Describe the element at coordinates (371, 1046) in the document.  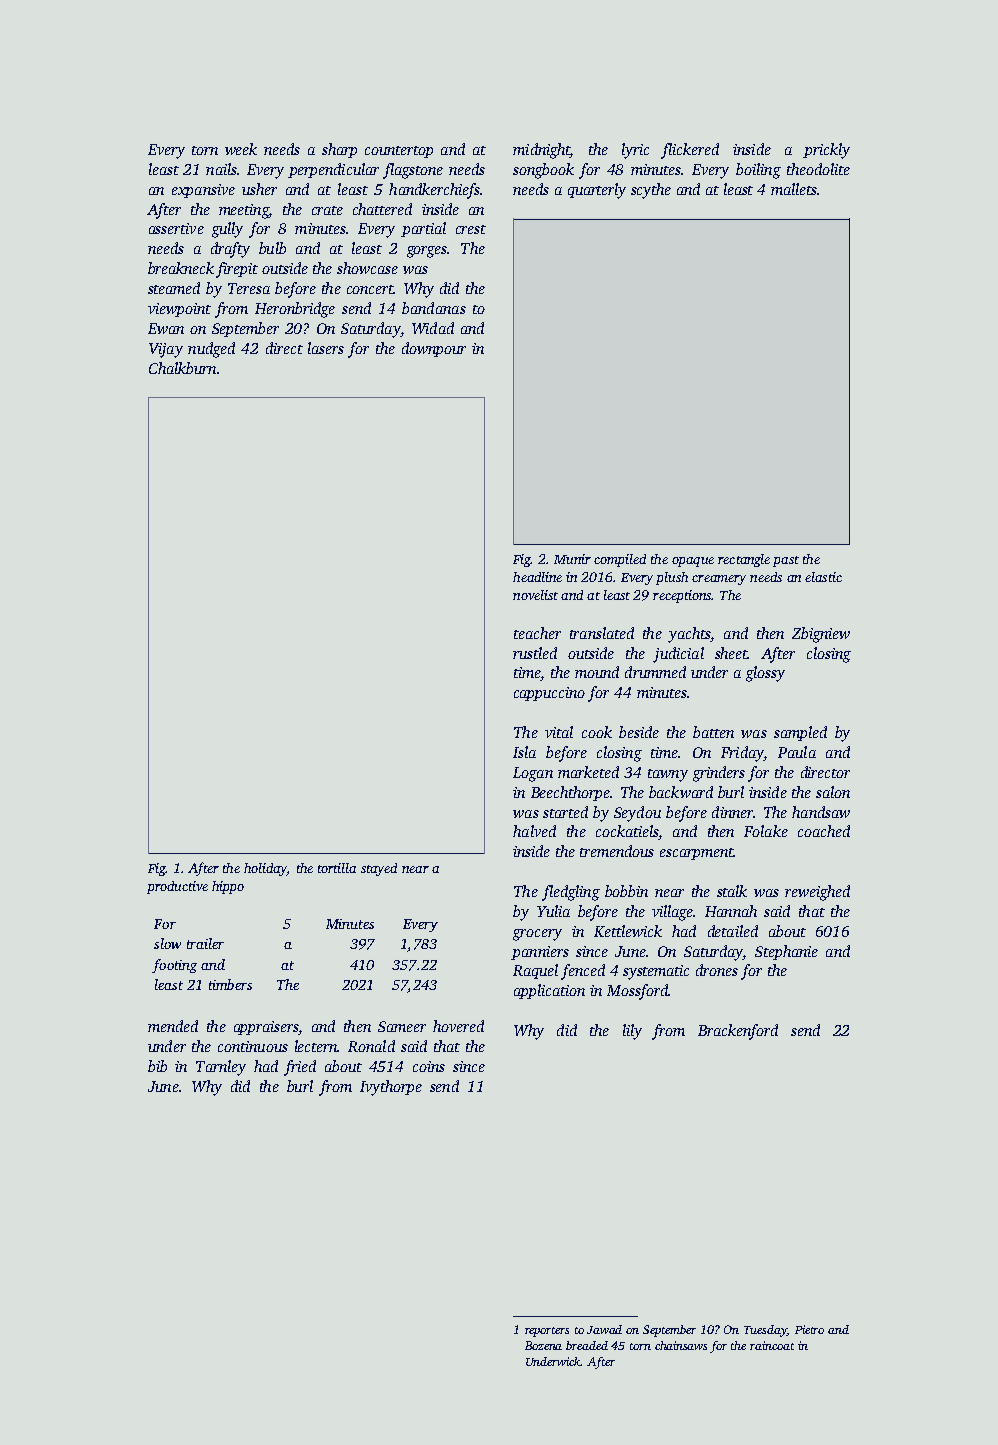
I see `Ronald` at that location.
